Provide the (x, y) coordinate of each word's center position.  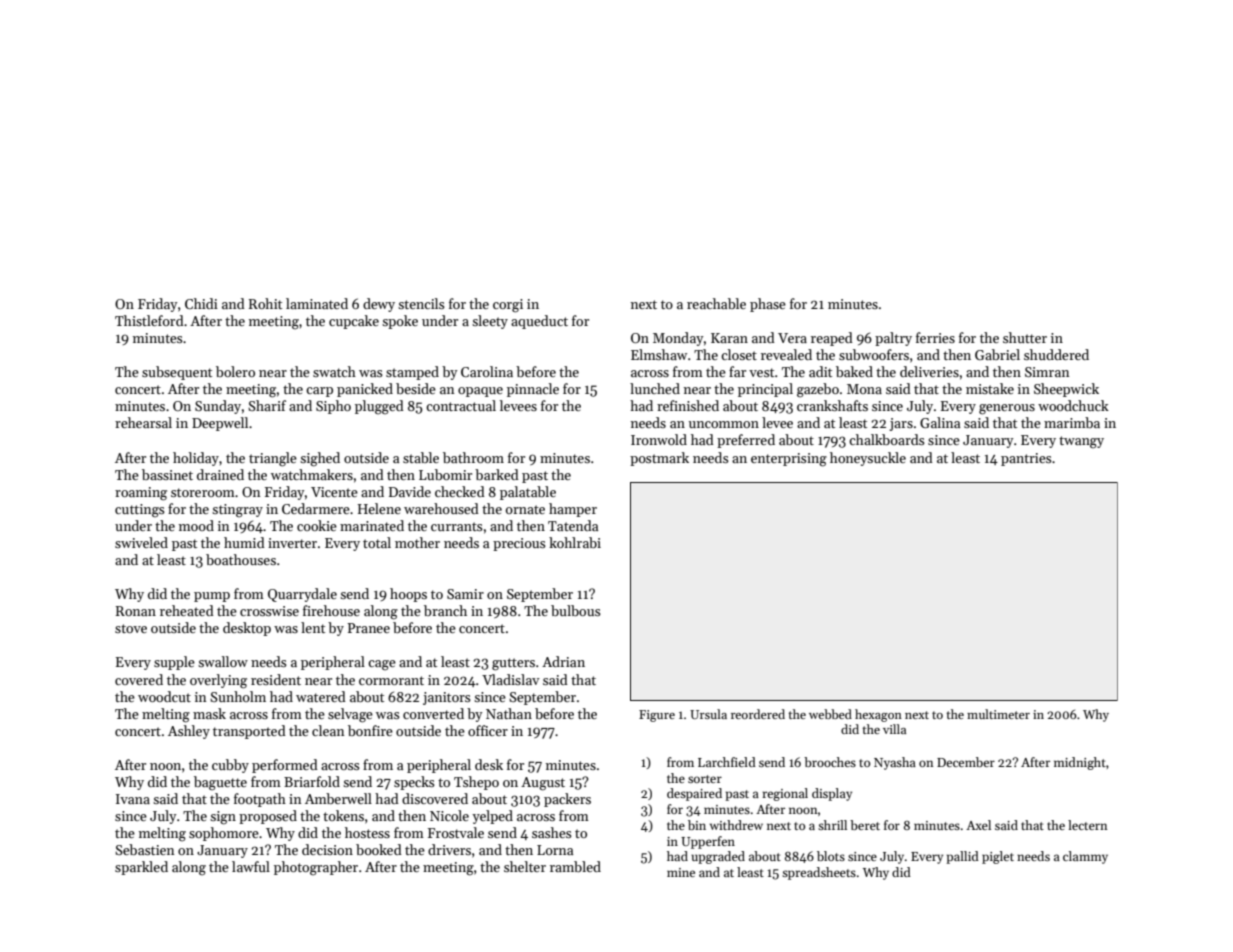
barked (497, 474)
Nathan (509, 713)
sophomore (224, 834)
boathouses (241, 559)
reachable (716, 303)
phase (768, 305)
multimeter (998, 714)
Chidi (201, 303)
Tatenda (573, 525)
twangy (1081, 442)
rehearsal (143, 422)
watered (321, 696)
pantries (1026, 459)
